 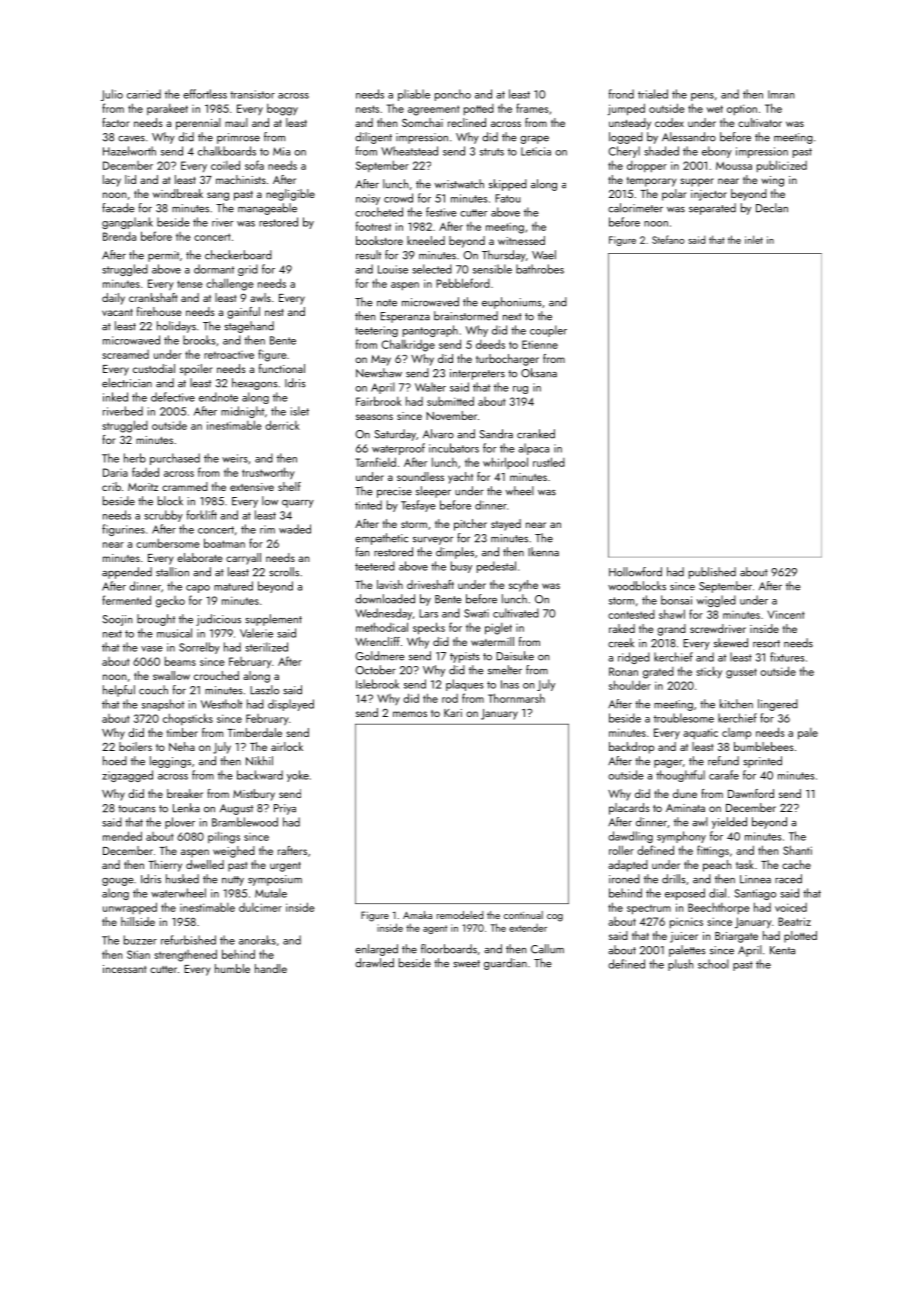 I want to click on drawled, so click(x=374, y=963).
